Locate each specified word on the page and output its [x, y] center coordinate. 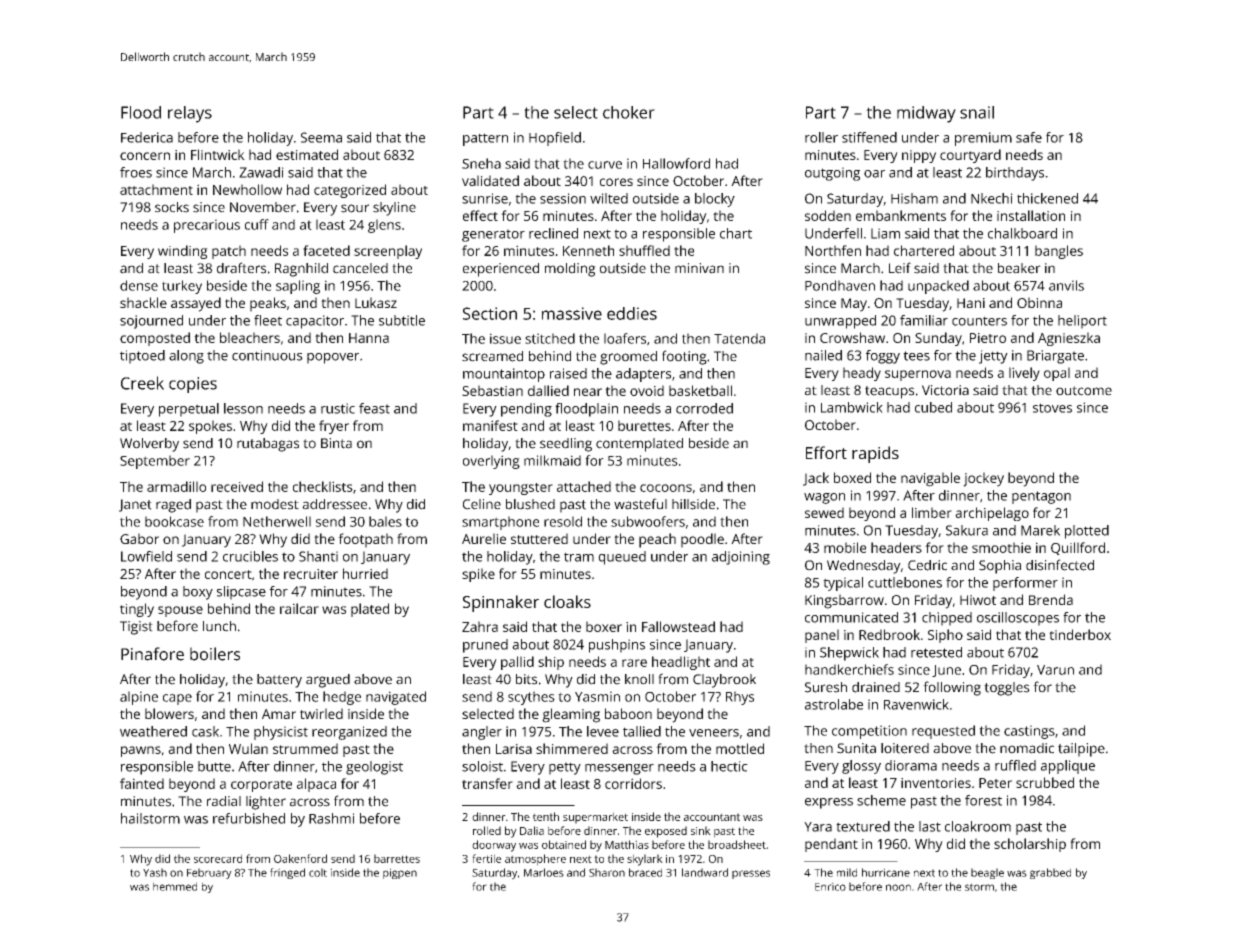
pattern [485, 139]
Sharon [607, 872]
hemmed [175, 886]
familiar [924, 320]
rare [634, 663]
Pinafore [152, 654]
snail [977, 112]
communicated [851, 617]
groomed [628, 358]
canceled [360, 268]
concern [145, 156]
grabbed [1050, 873]
